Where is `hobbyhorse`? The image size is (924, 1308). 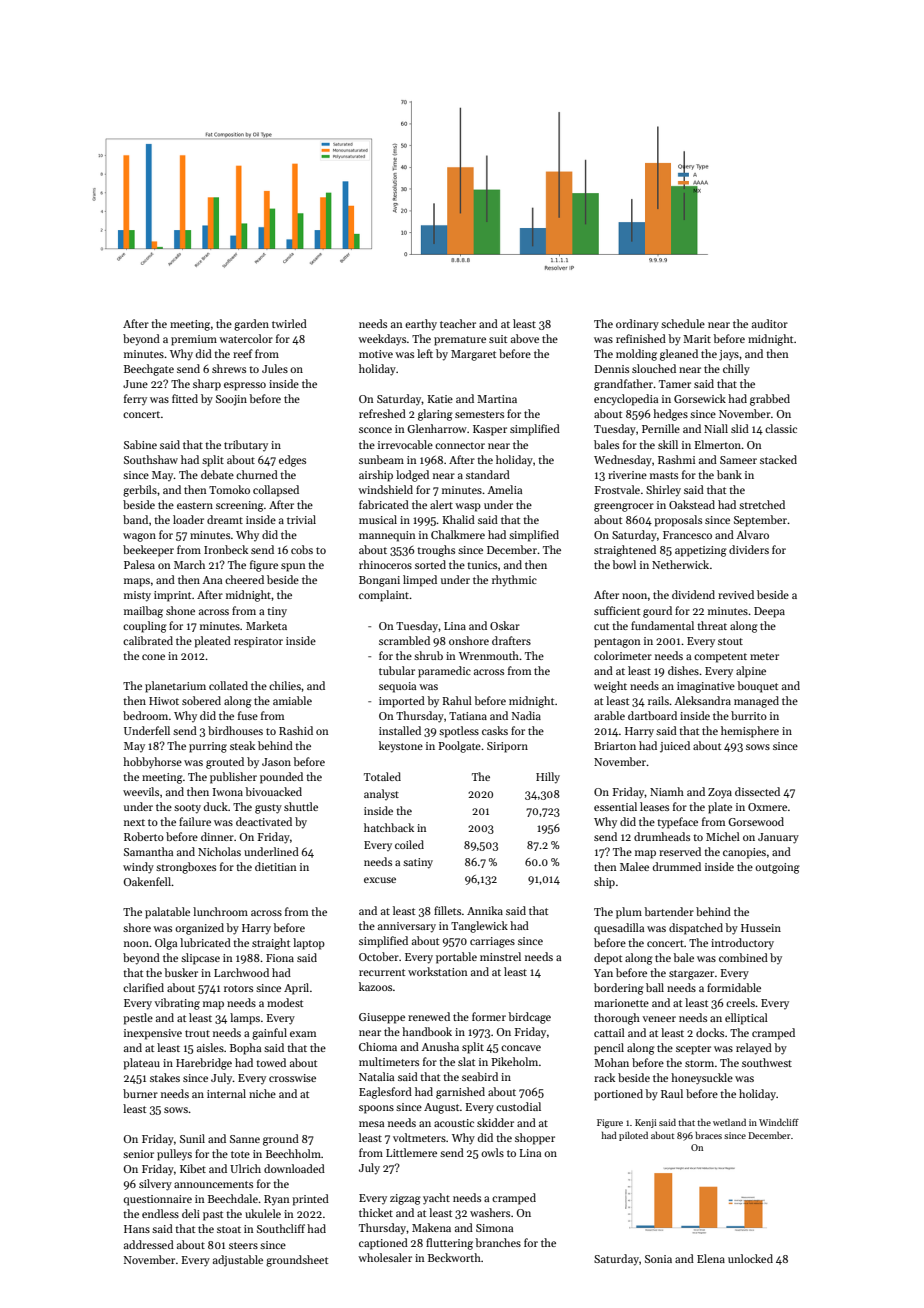
hobbyhorse is located at coordinates (152, 762).
